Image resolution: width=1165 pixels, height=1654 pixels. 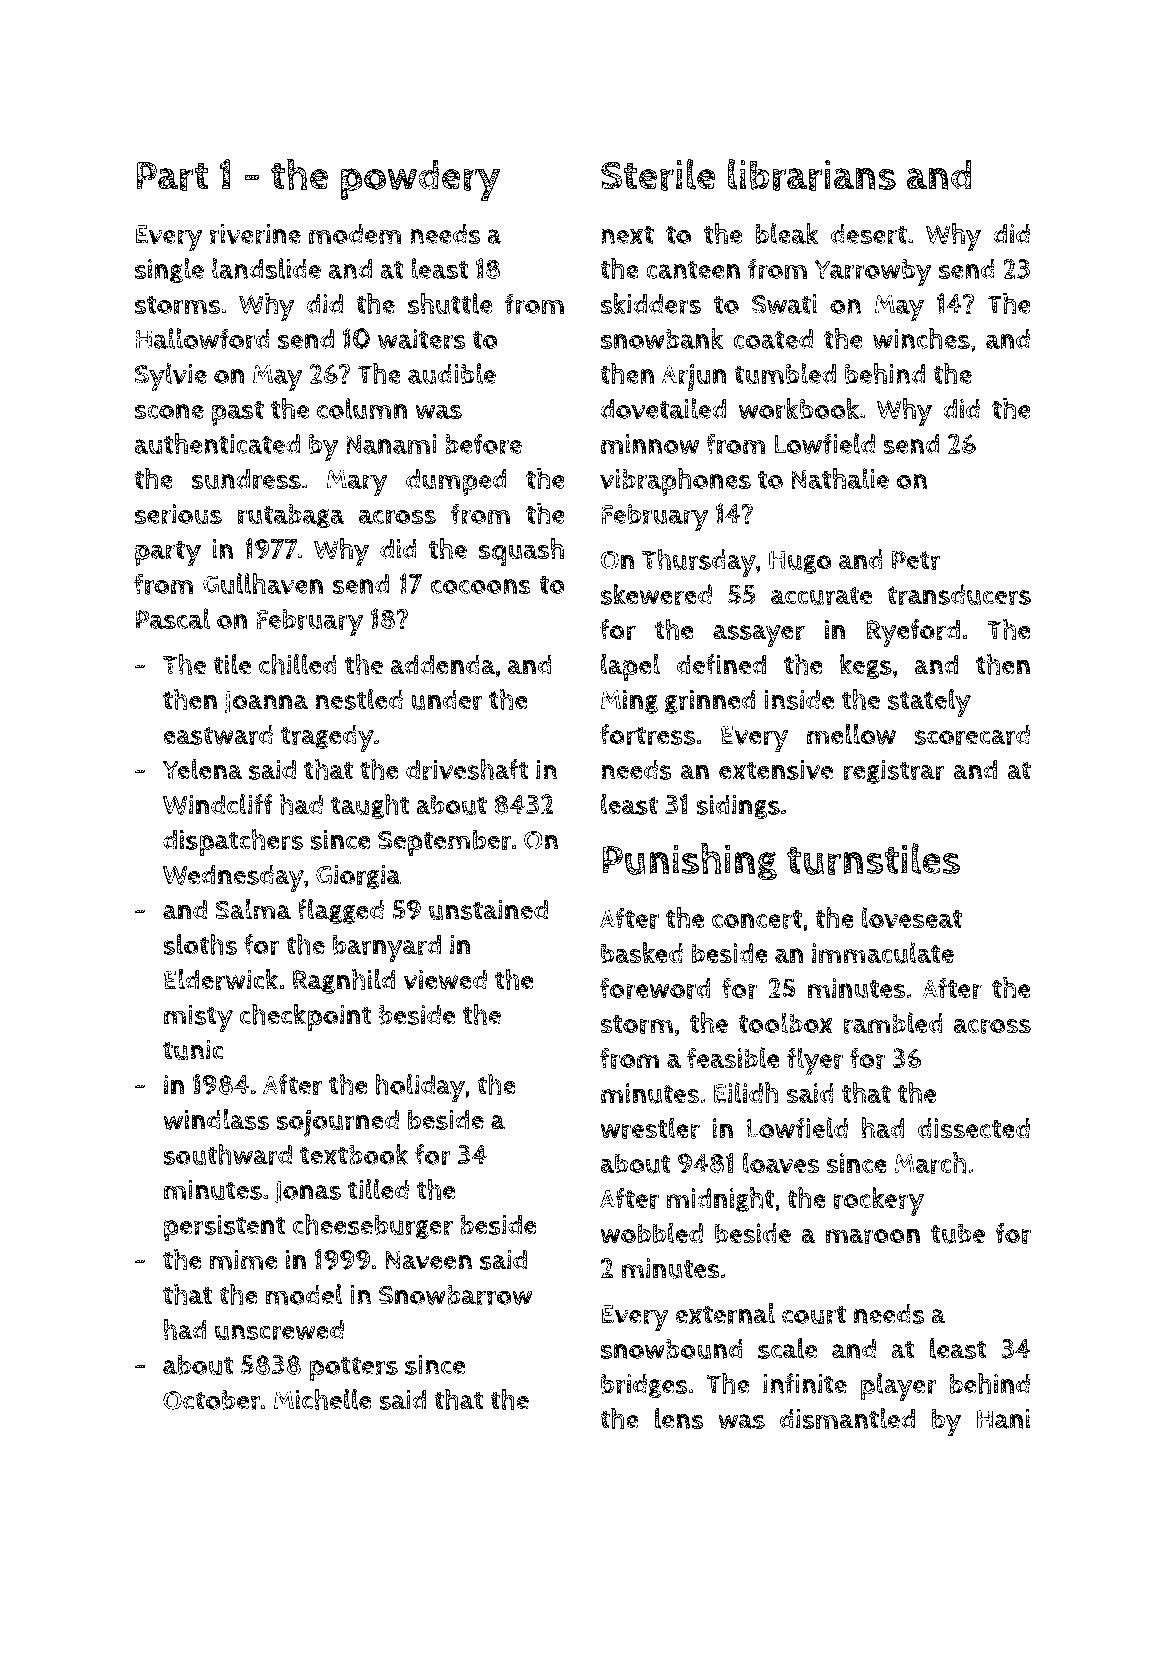 I want to click on Joanna, so click(x=266, y=702).
